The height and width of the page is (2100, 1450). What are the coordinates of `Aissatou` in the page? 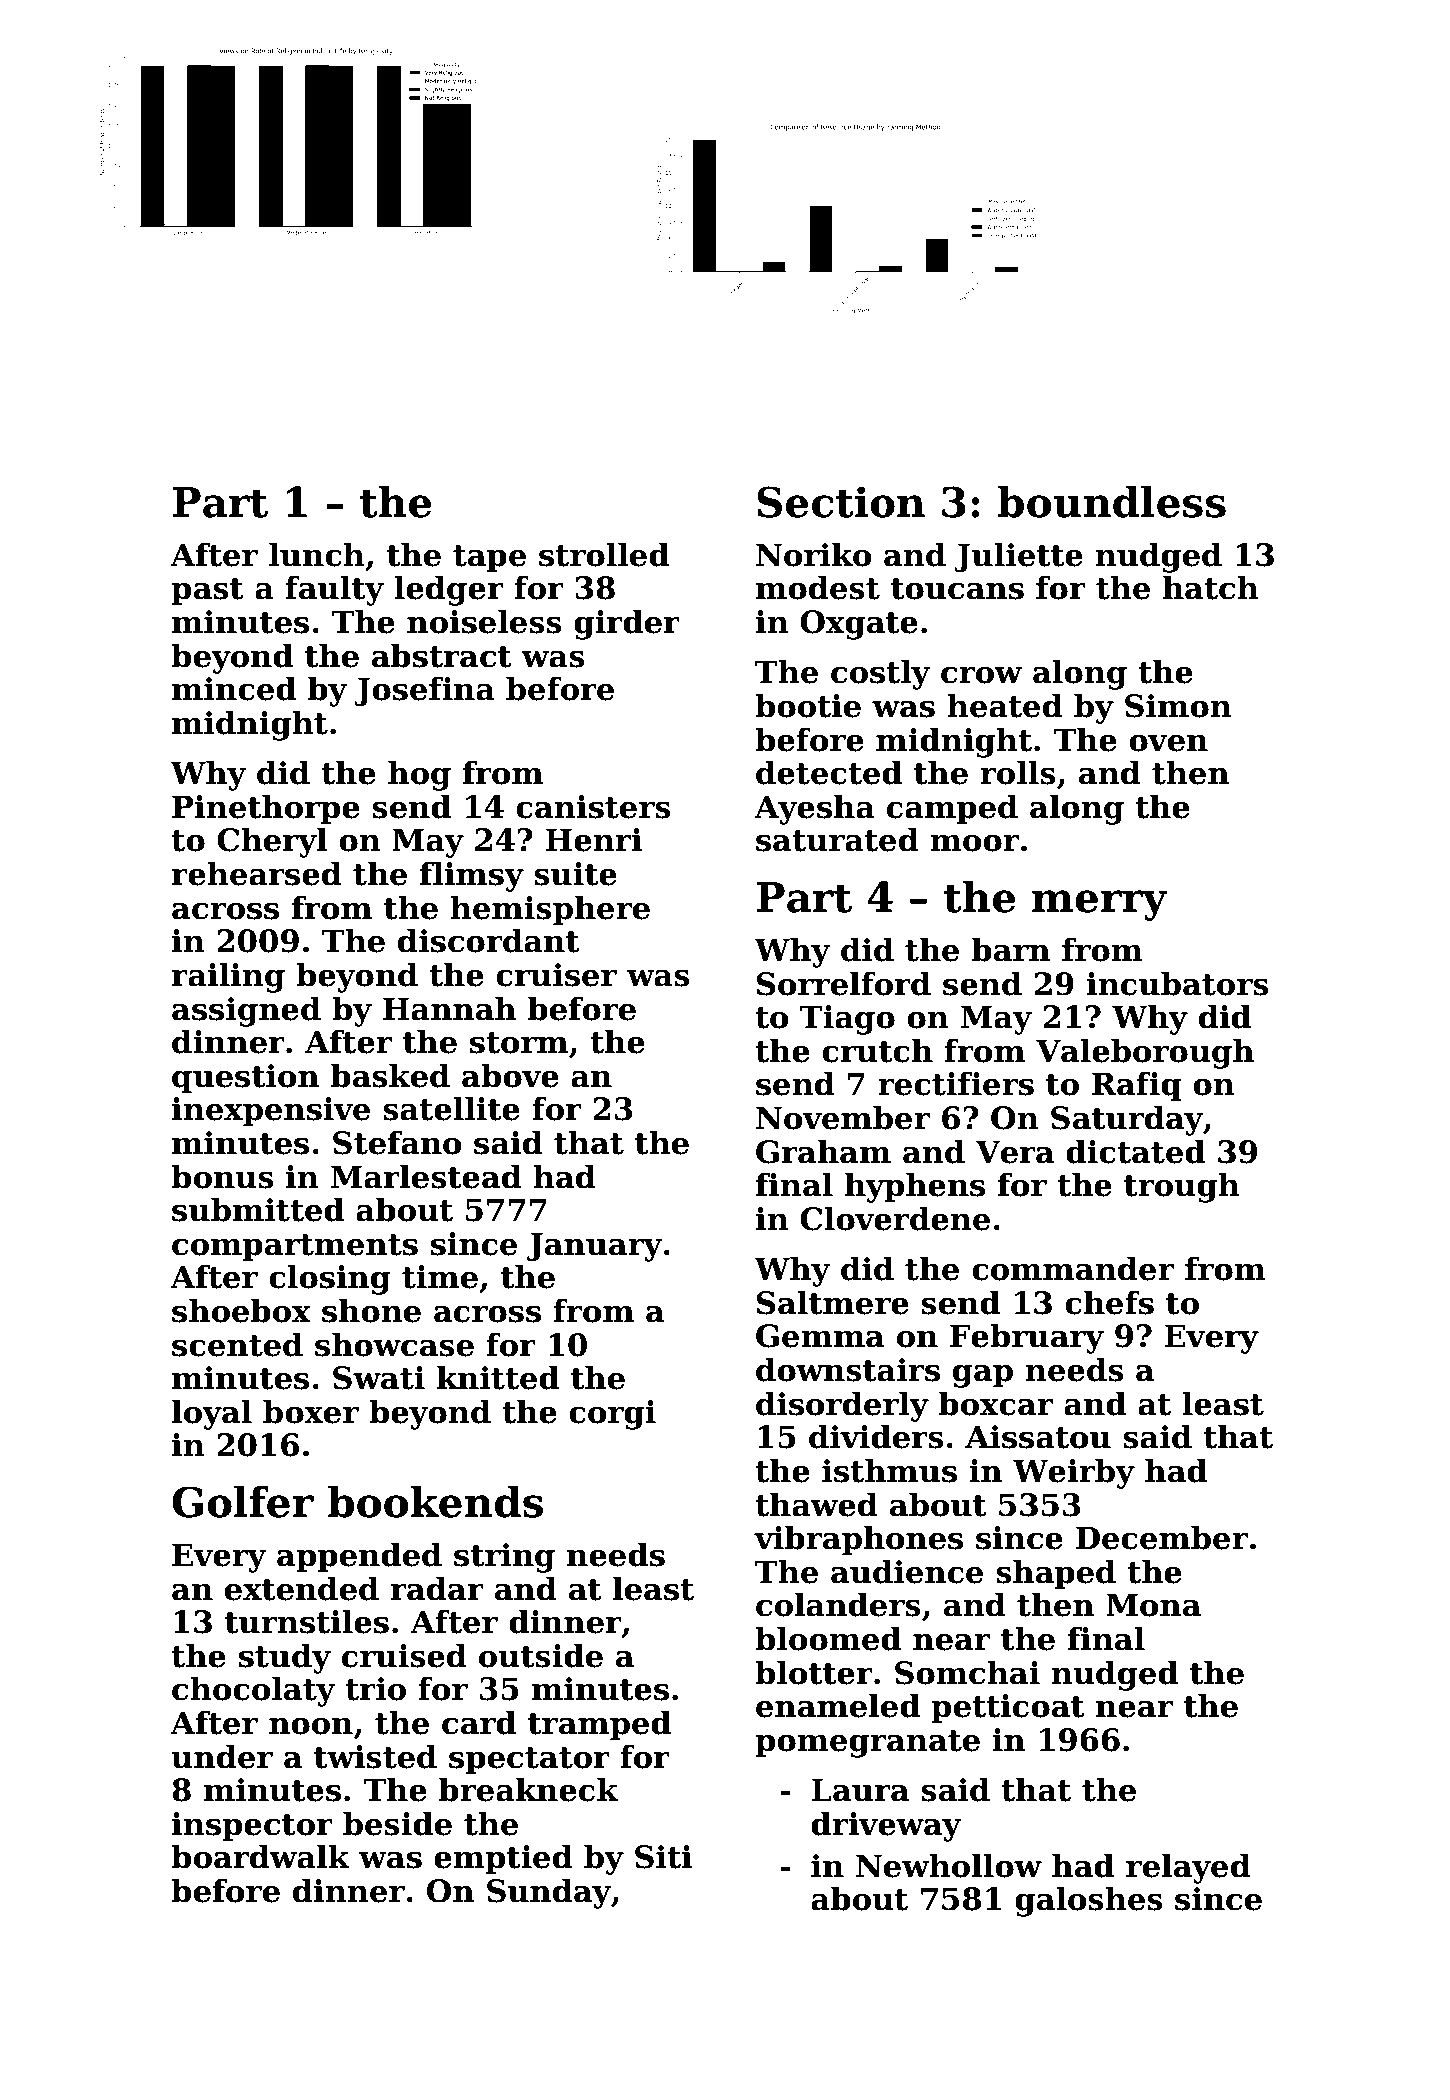 It's located at (1038, 1437).
